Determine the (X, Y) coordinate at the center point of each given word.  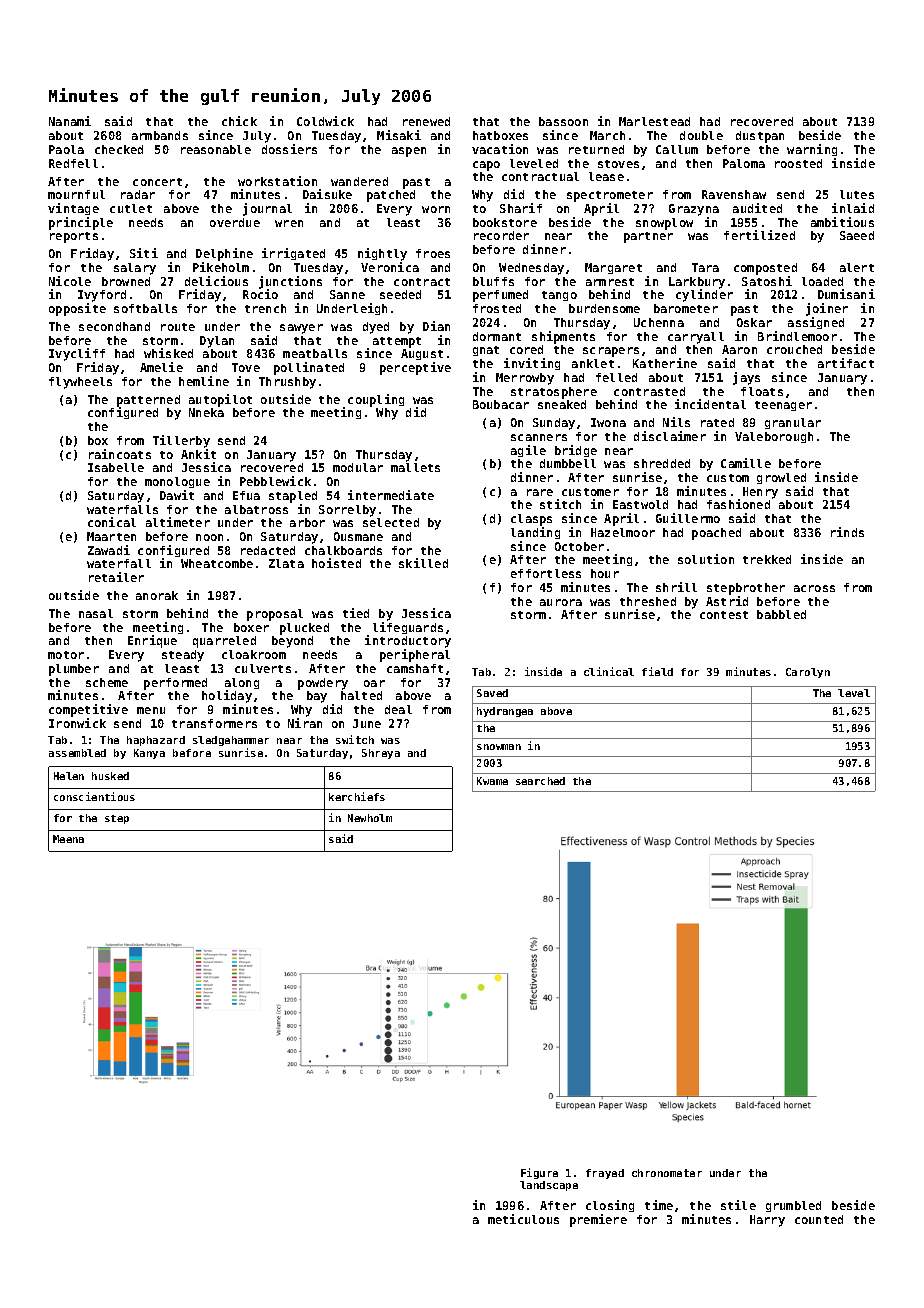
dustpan (760, 137)
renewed (426, 121)
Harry (767, 1221)
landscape (549, 1186)
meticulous (523, 1219)
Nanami (70, 121)
